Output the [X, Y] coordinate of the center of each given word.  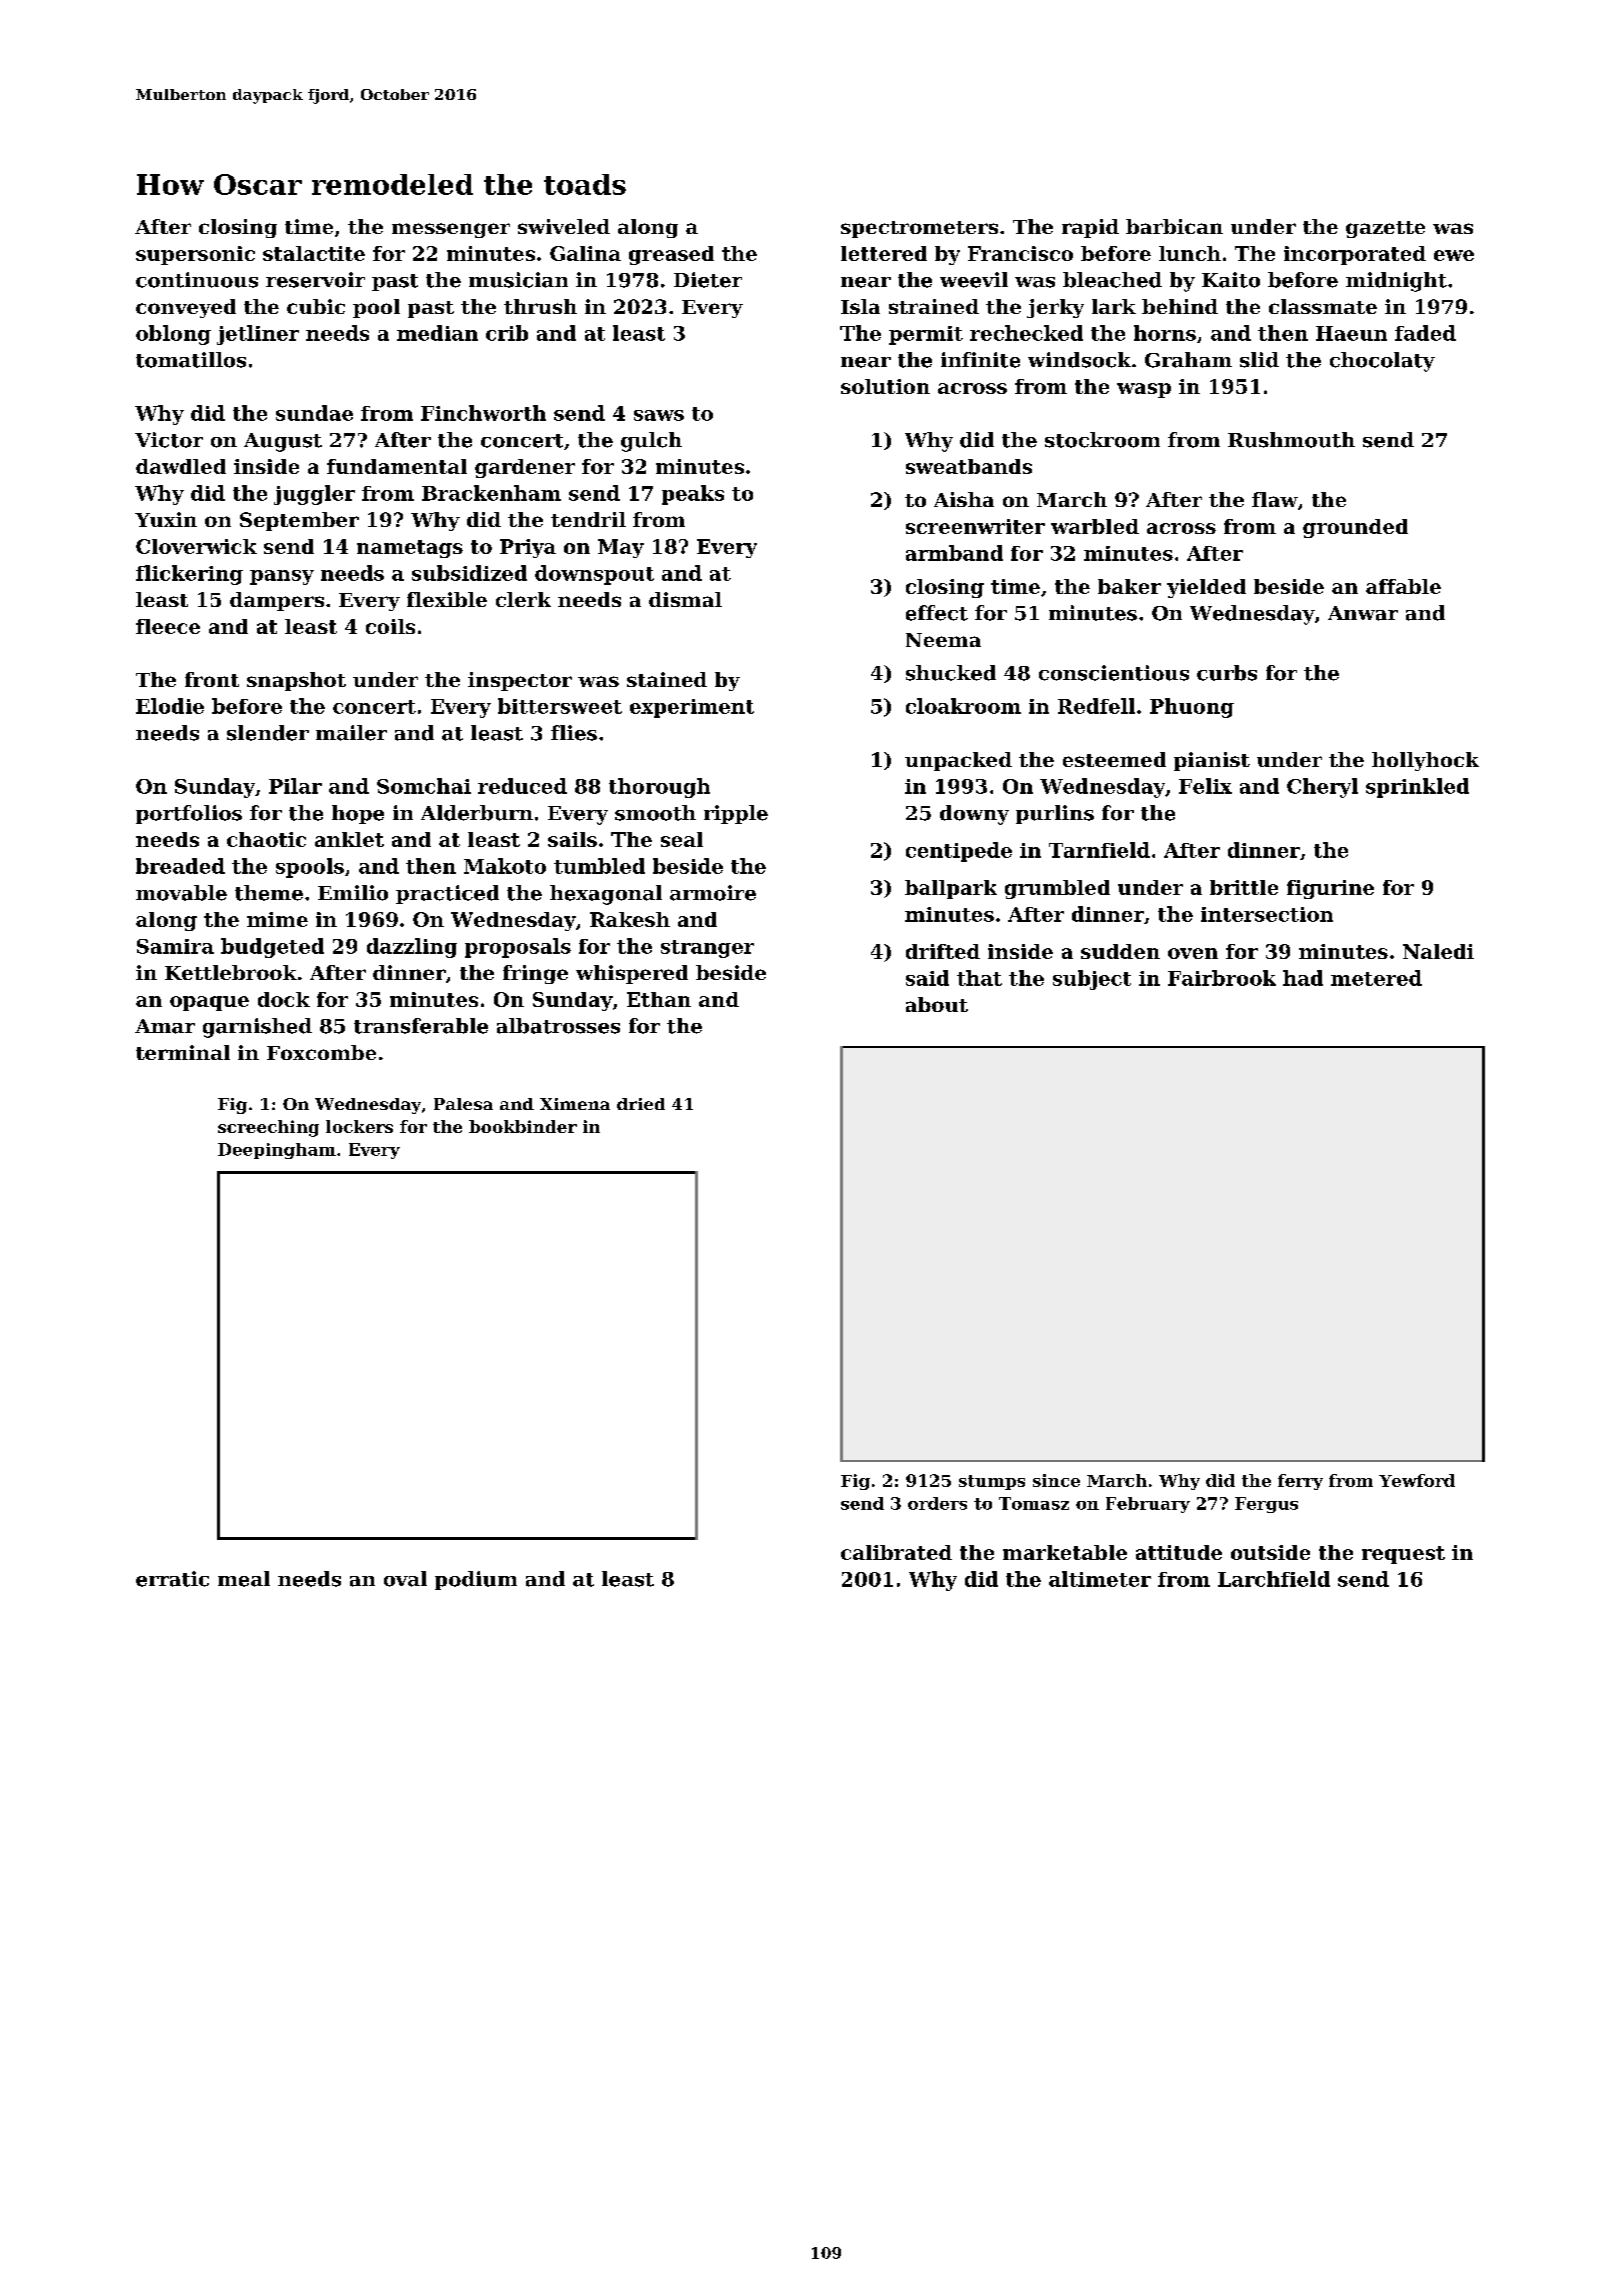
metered [1376, 978]
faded [1425, 333]
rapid [1090, 228]
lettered [884, 253]
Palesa [463, 1104]
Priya [528, 548]
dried [641, 1104]
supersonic [195, 255]
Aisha [964, 499]
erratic [172, 1579]
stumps [992, 1482]
